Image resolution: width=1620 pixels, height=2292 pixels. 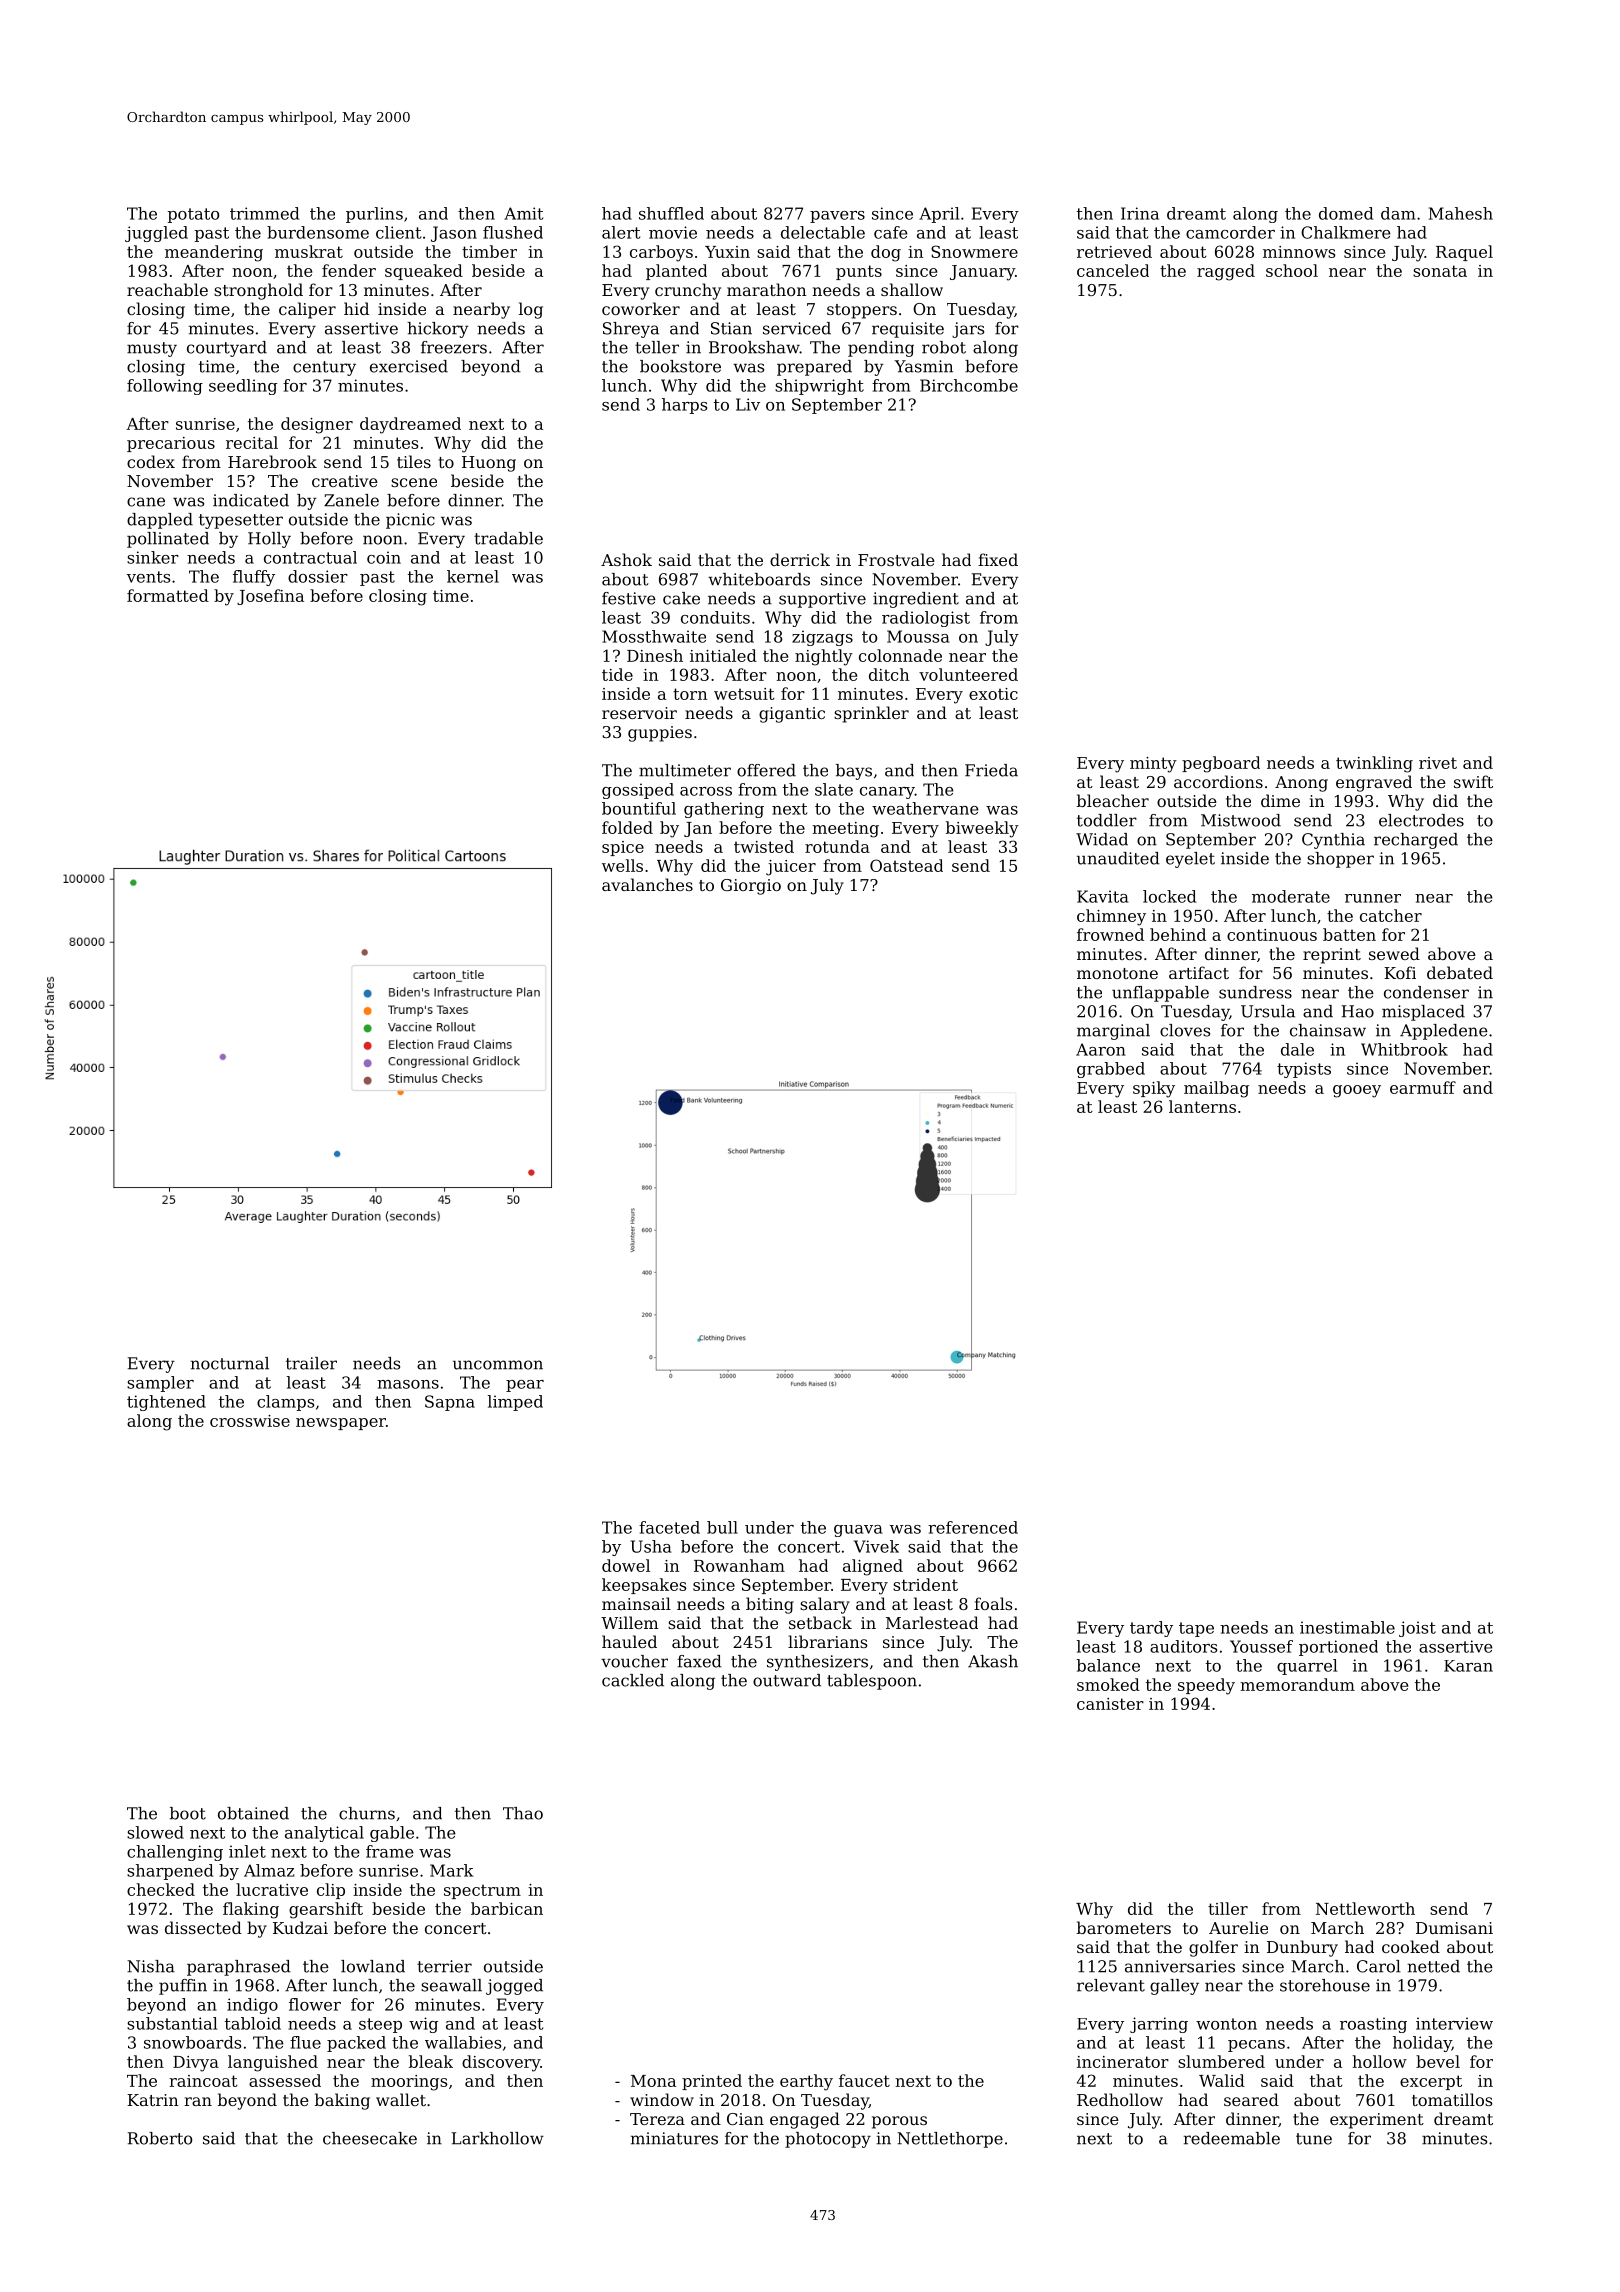 What do you see at coordinates (912, 289) in the document?
I see `shallow` at bounding box center [912, 289].
